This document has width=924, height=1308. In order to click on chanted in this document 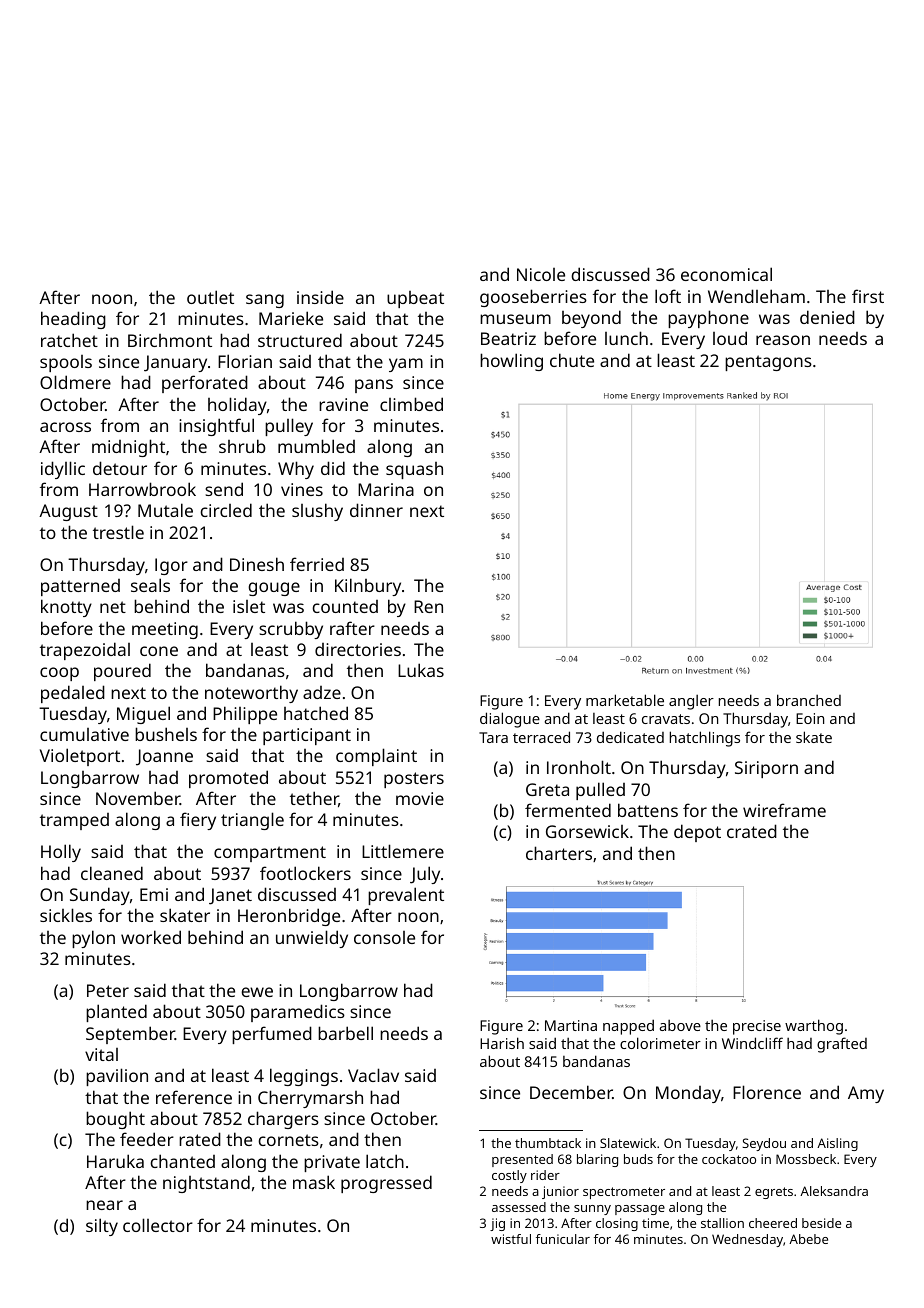, I will do `click(182, 1161)`.
